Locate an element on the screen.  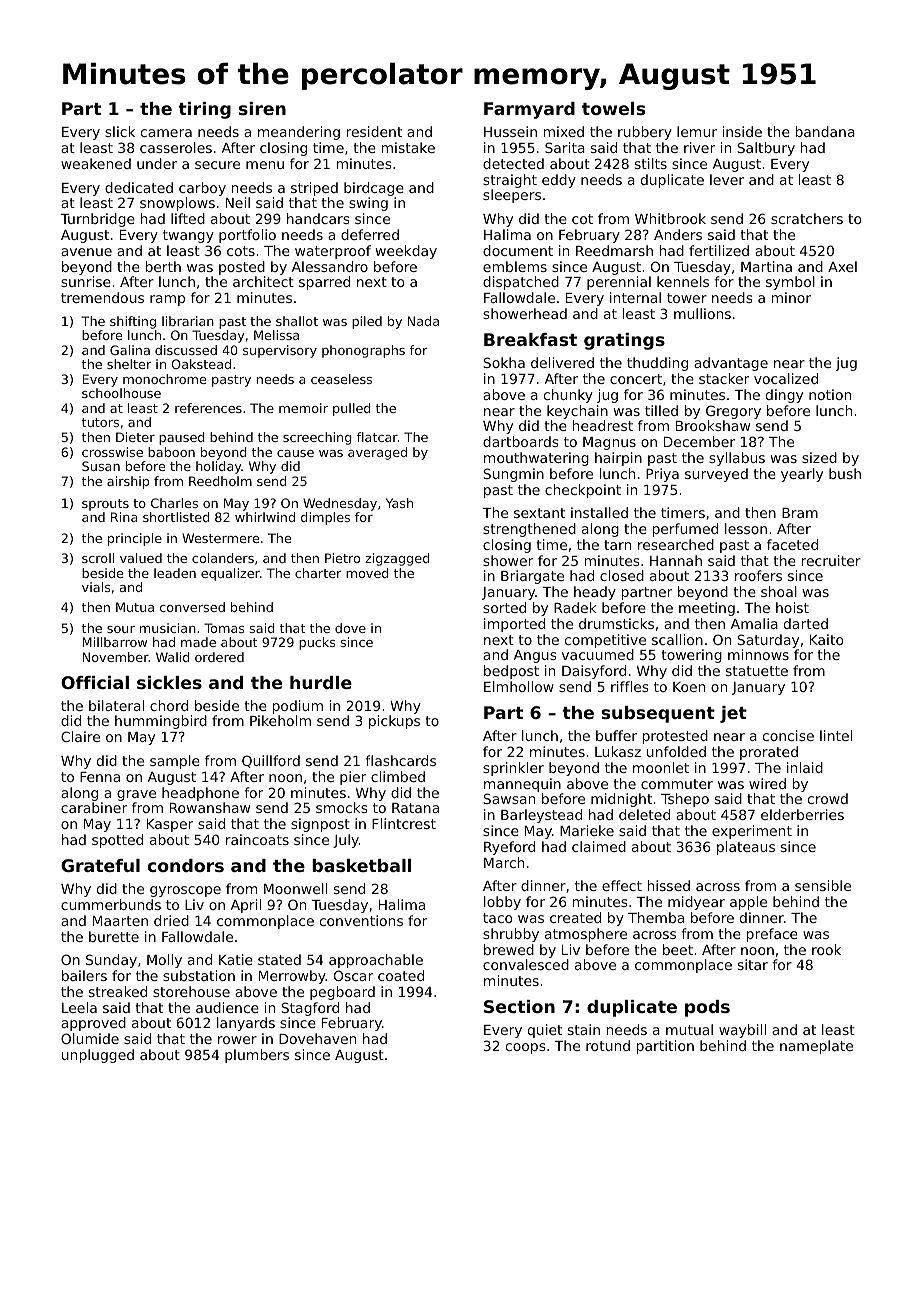
crowd is located at coordinates (828, 798).
